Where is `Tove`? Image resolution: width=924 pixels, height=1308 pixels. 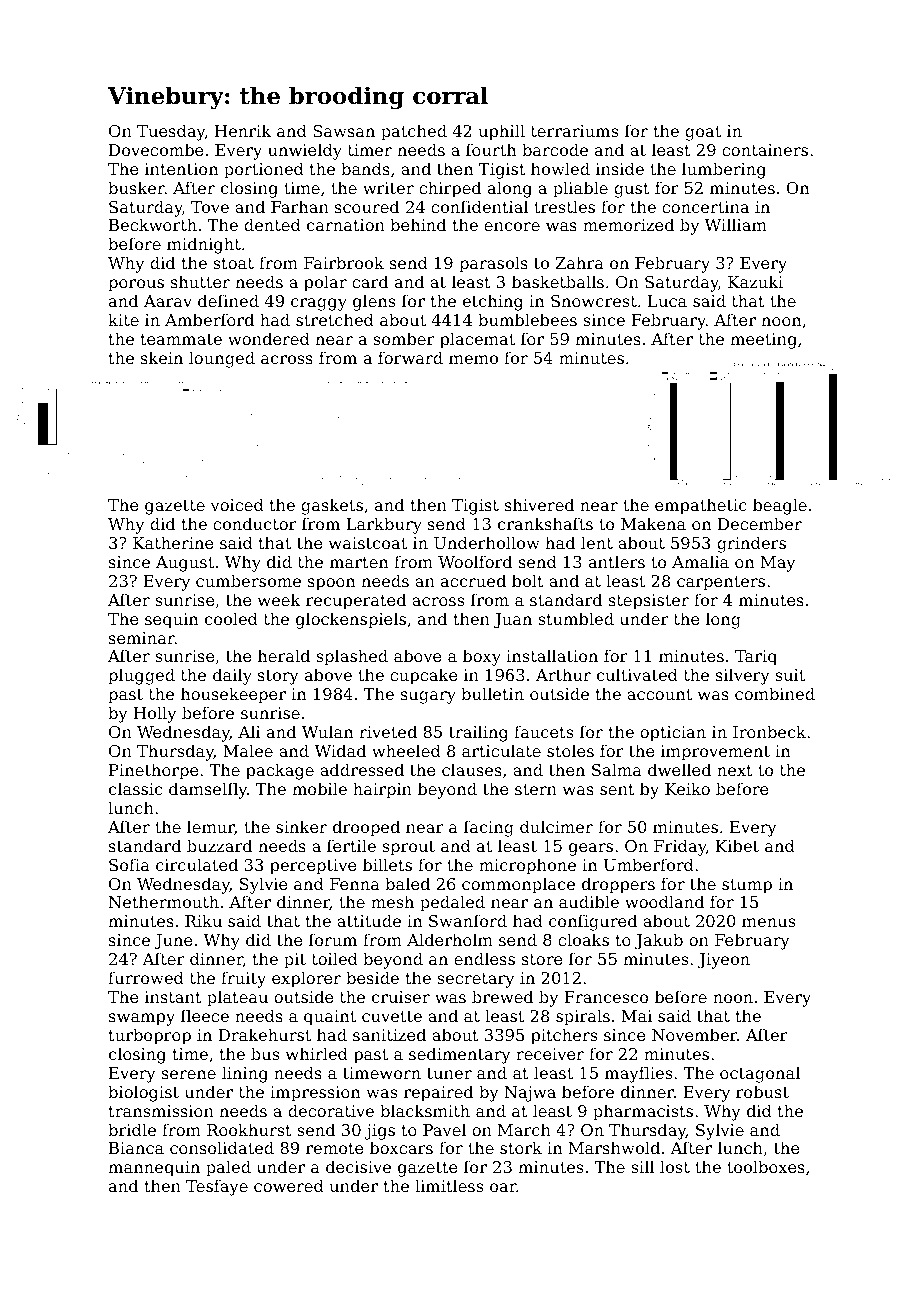 Tove is located at coordinates (210, 207).
